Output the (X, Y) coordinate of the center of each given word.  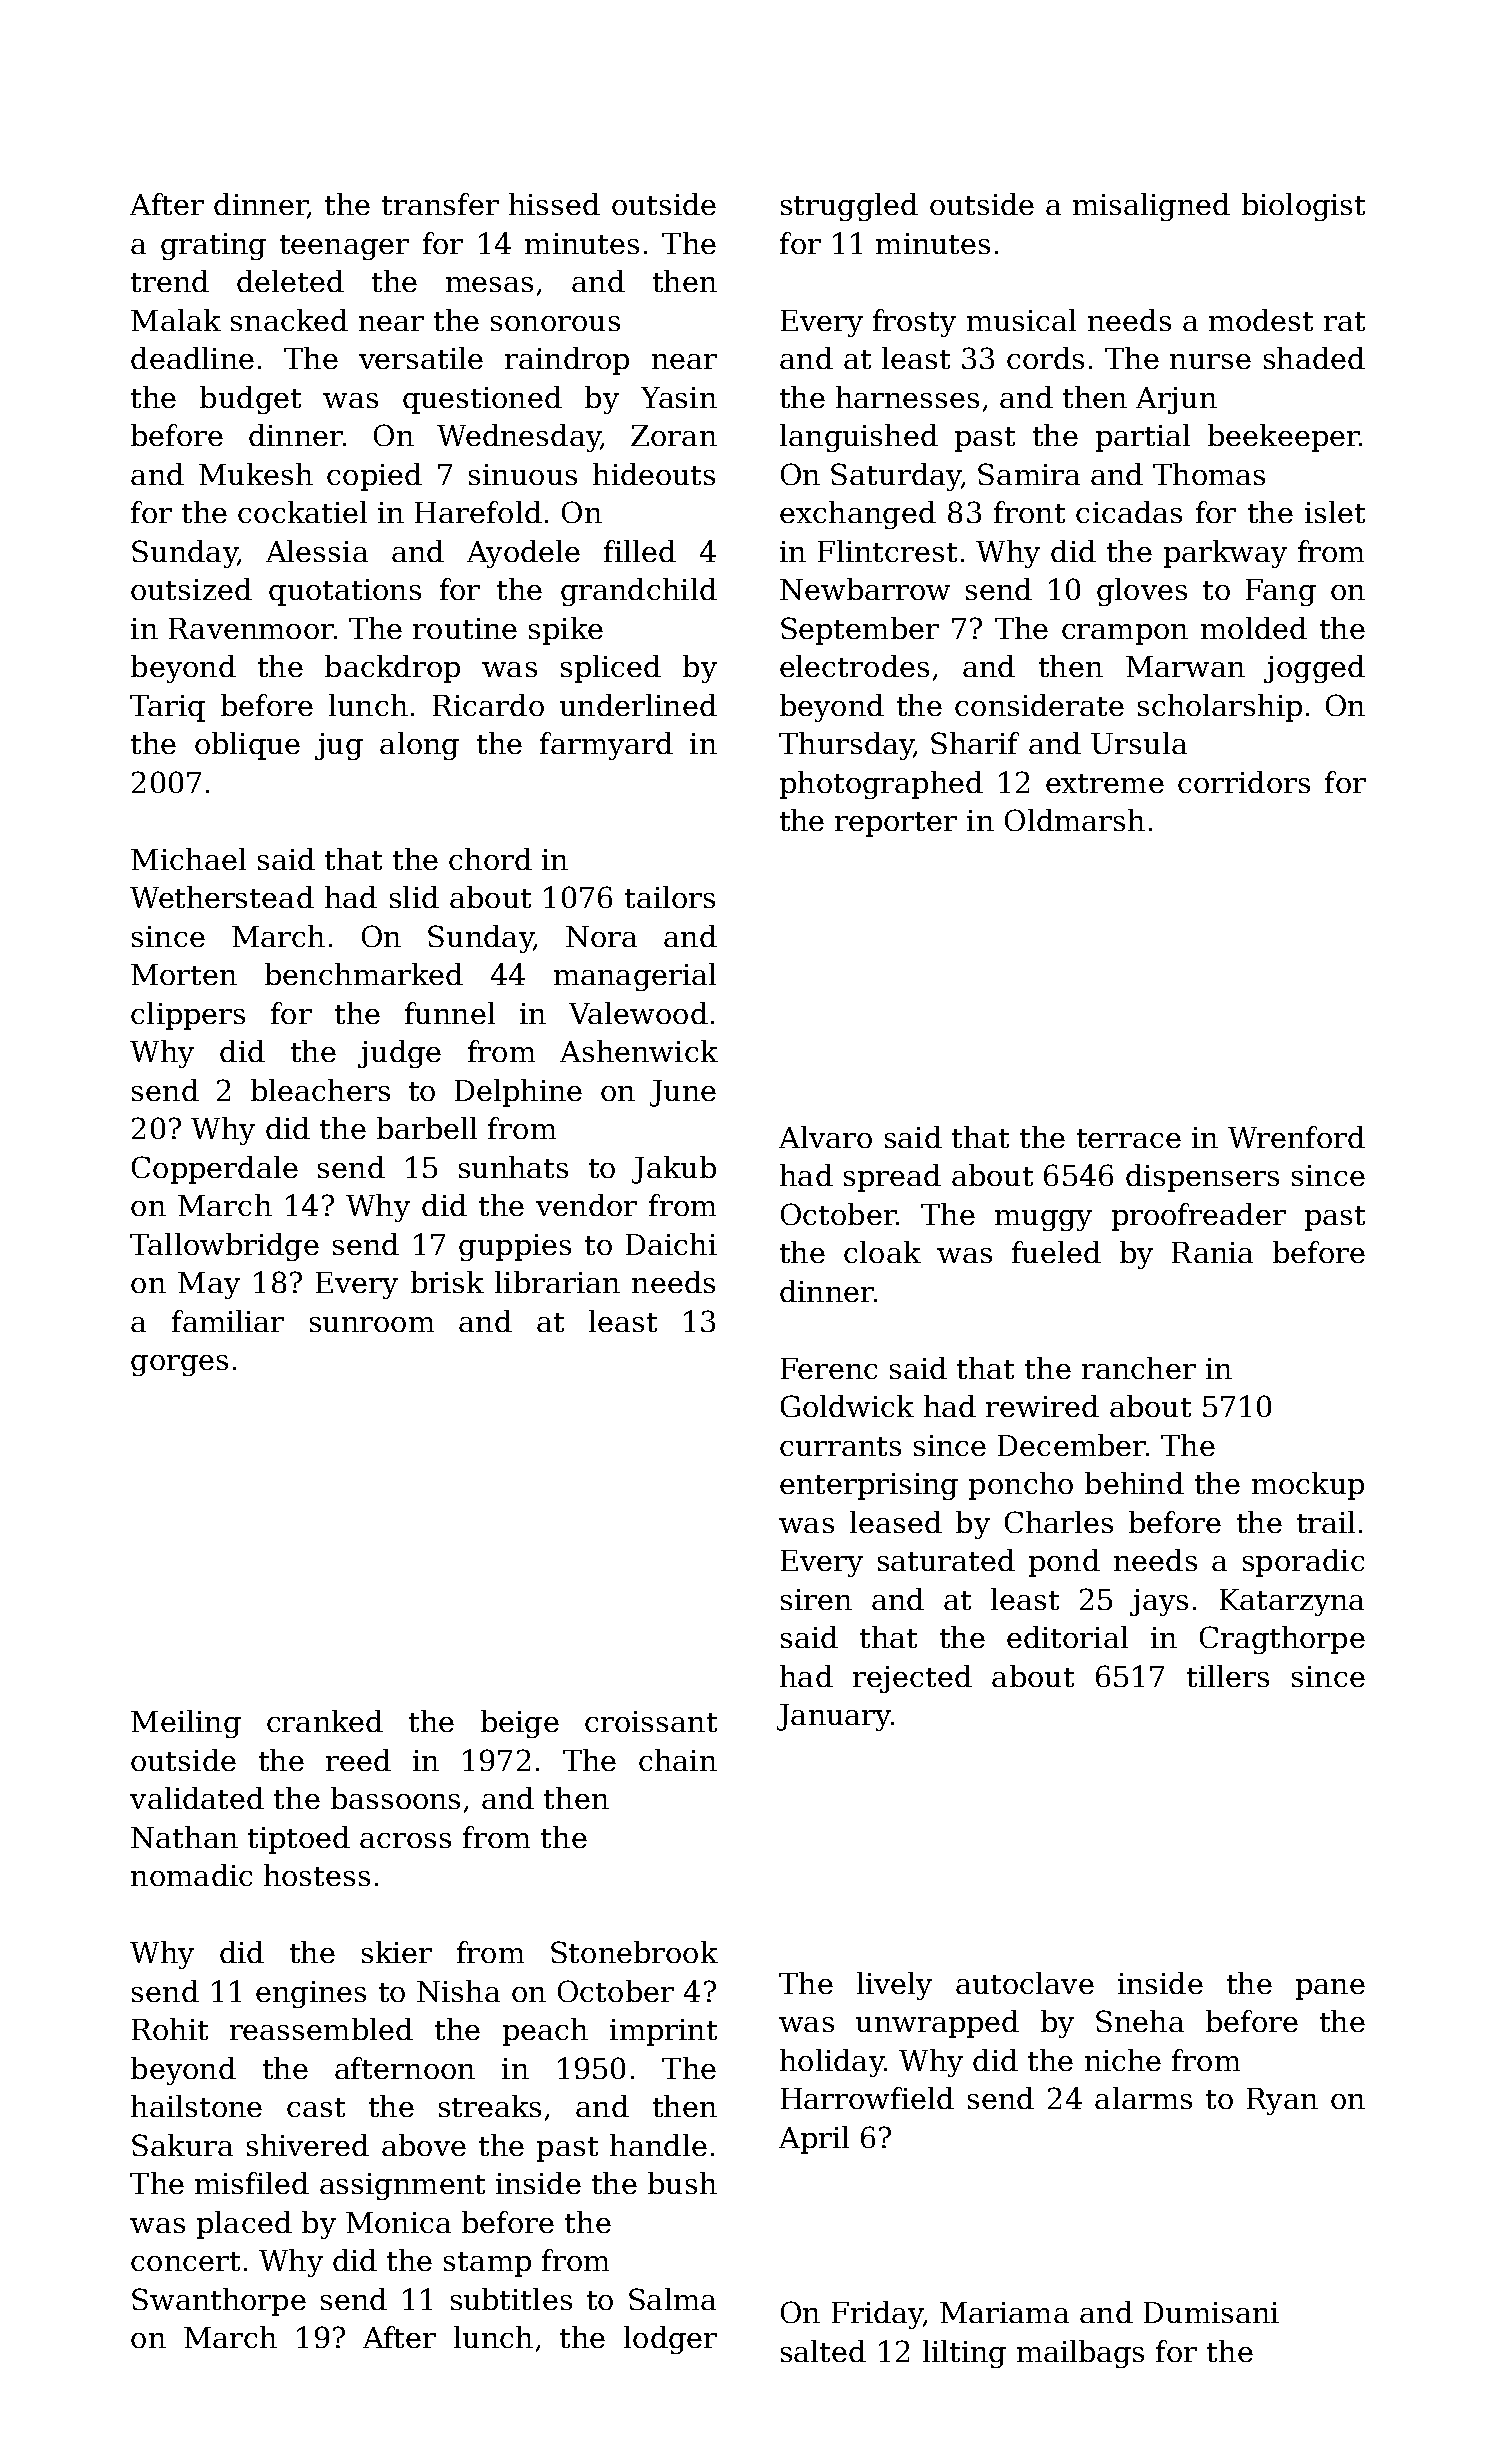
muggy (1043, 1220)
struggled (849, 207)
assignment (402, 2186)
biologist (1303, 207)
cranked (325, 1721)
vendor (586, 1205)
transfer (440, 204)
